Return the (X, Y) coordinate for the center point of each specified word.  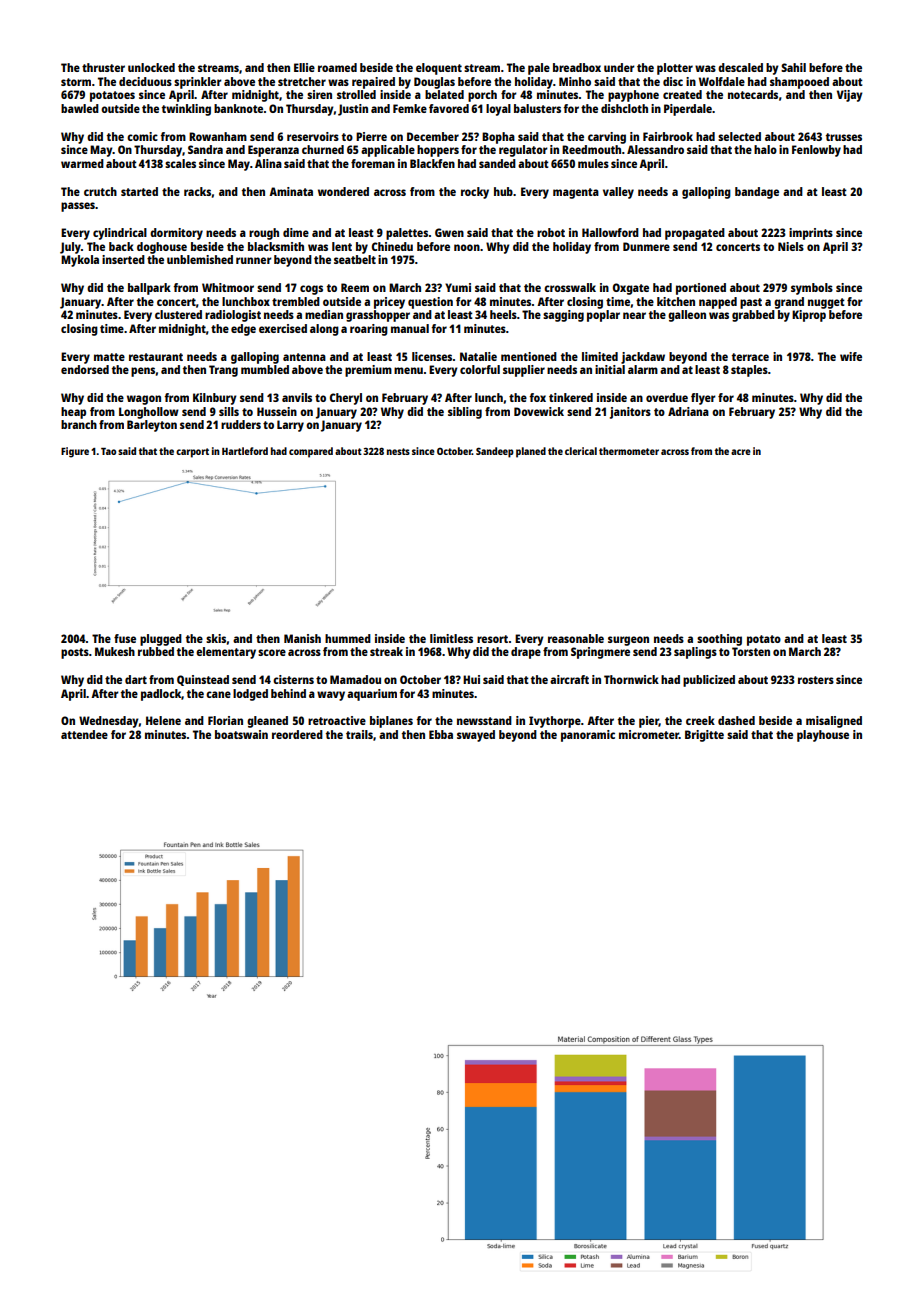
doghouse (162, 248)
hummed (348, 638)
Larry (290, 426)
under (619, 67)
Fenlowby (816, 151)
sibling (465, 413)
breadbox (577, 67)
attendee (84, 734)
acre (741, 452)
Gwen (449, 232)
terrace (750, 357)
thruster (103, 67)
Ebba (441, 734)
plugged (161, 640)
